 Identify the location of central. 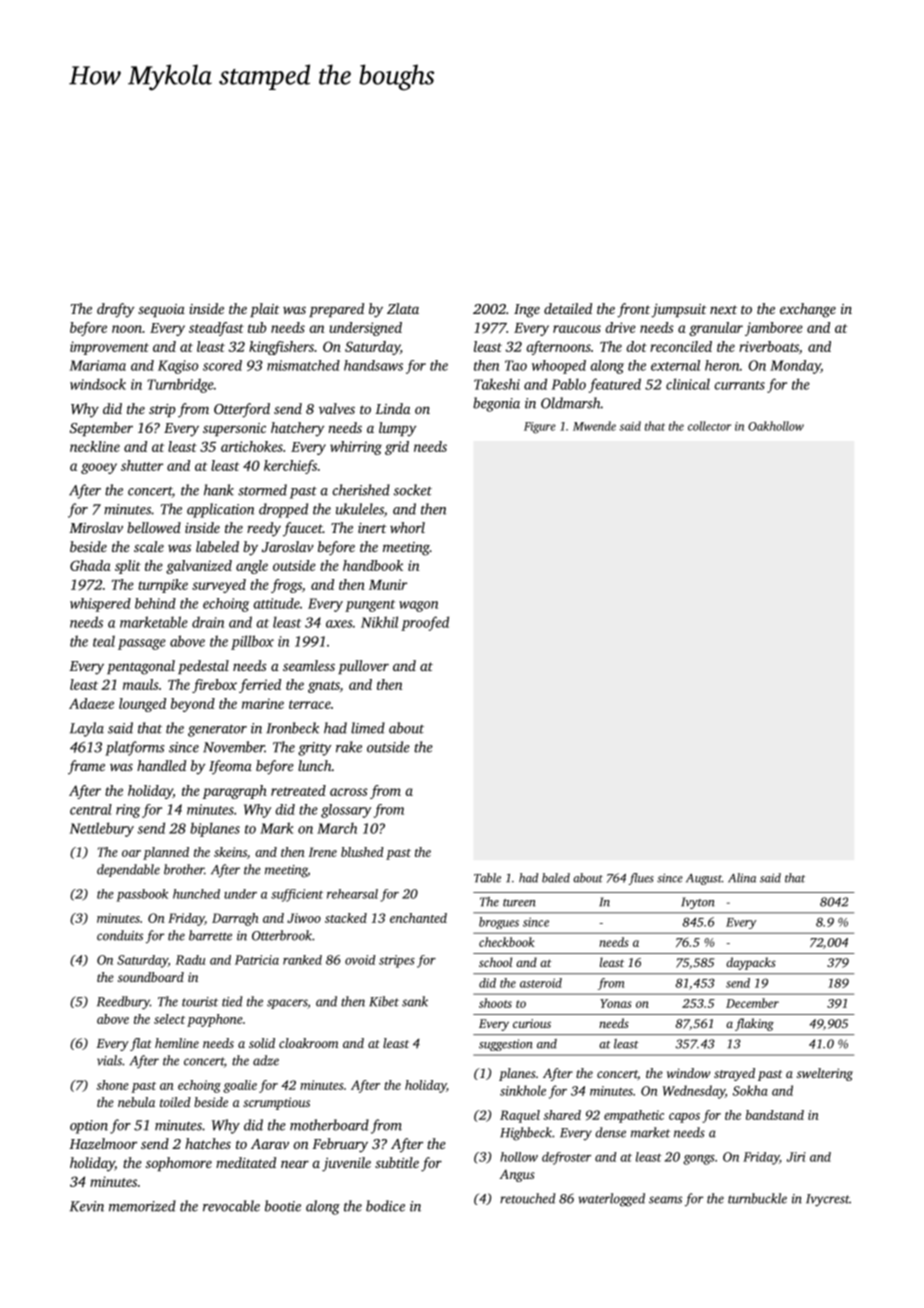
(91, 809).
